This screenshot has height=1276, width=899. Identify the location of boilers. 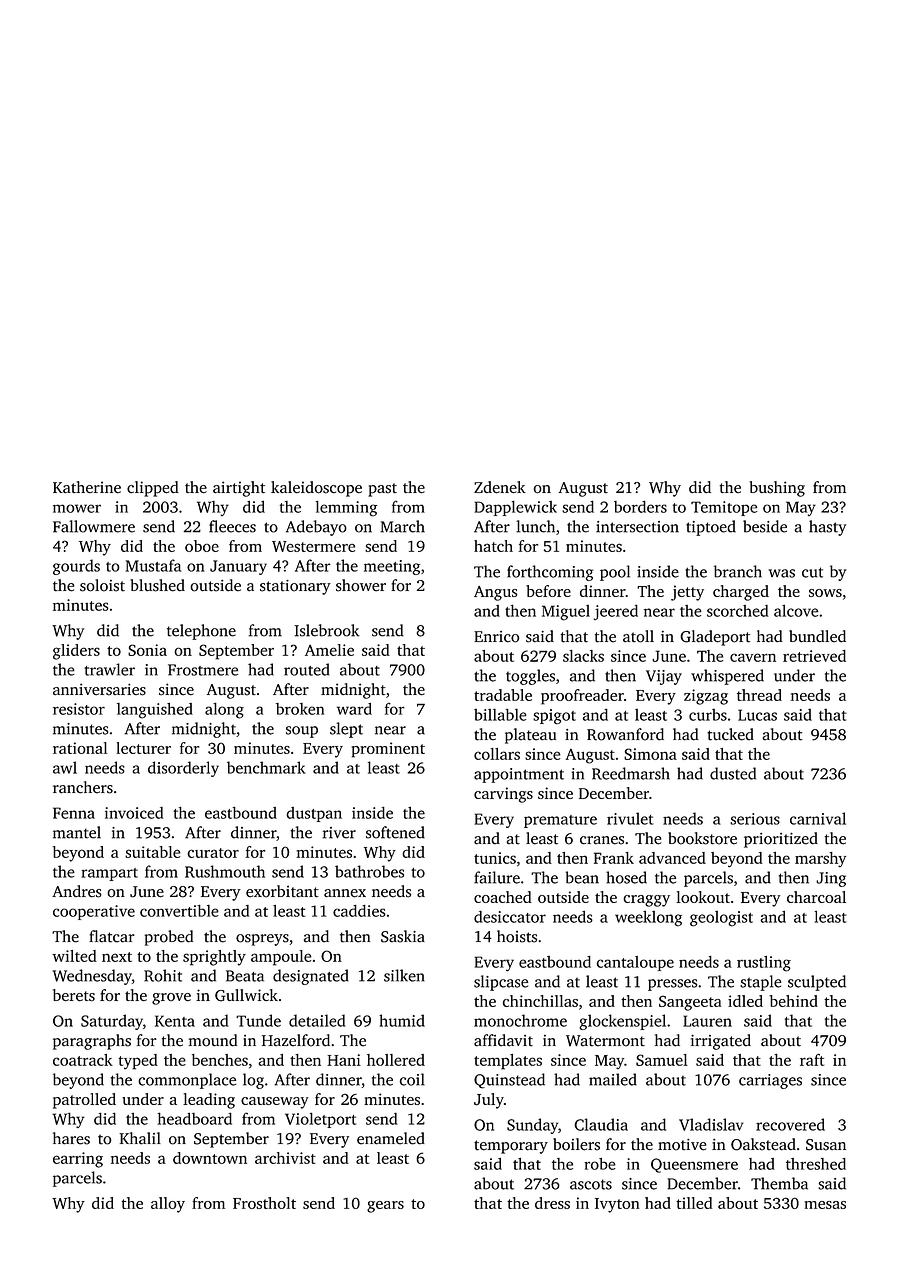
(576, 1144).
